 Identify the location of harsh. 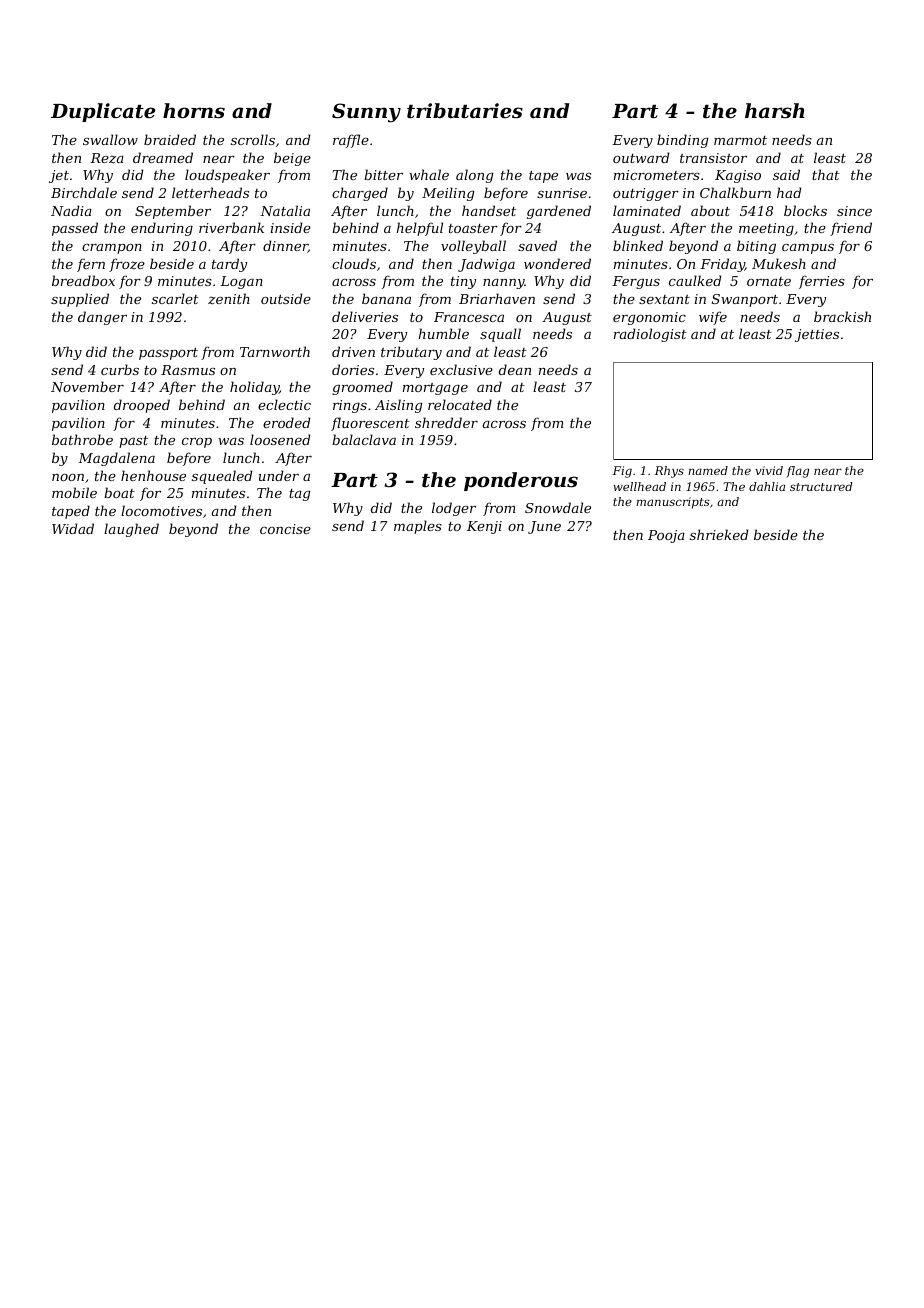
(775, 111).
